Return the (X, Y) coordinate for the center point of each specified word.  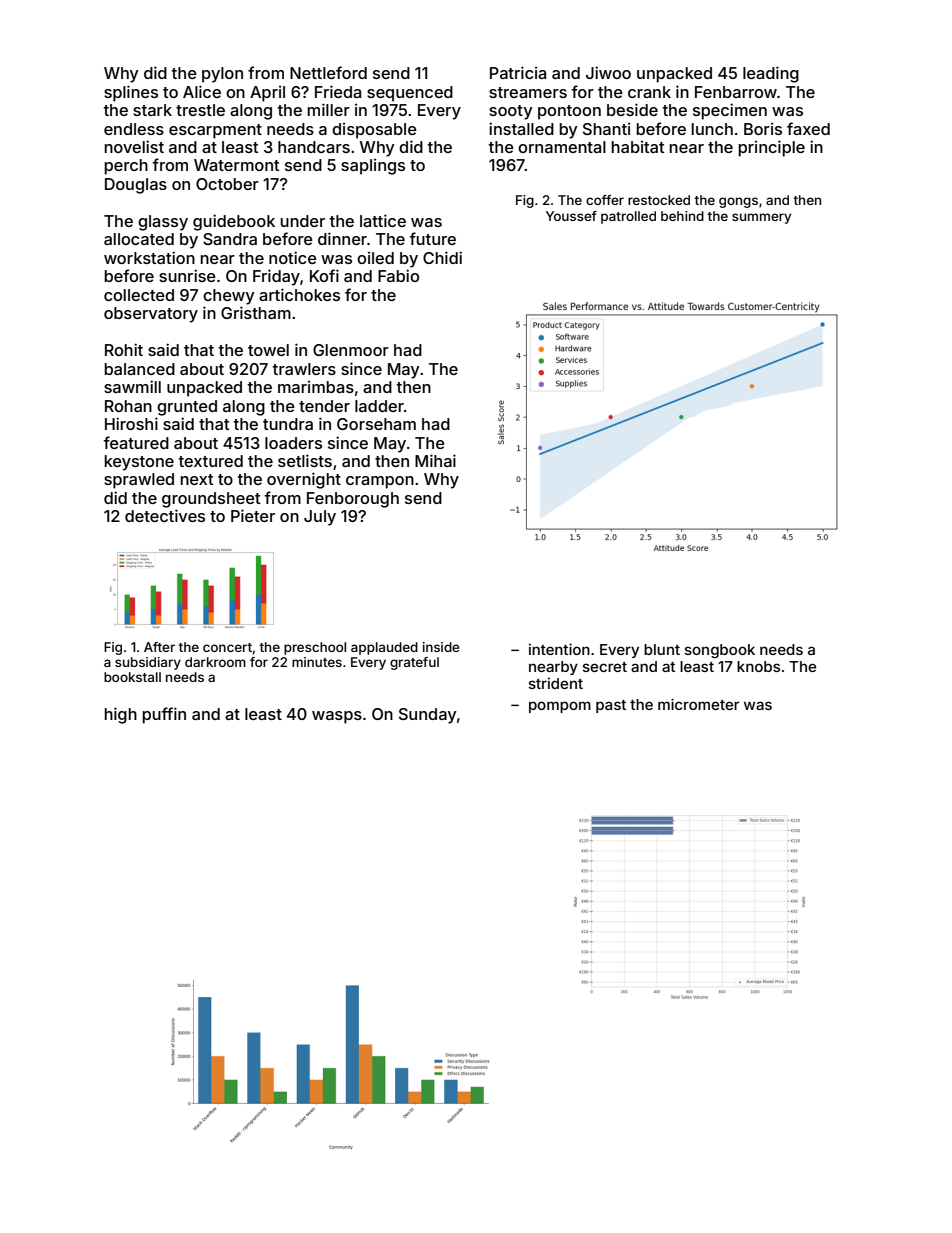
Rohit (124, 349)
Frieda (338, 91)
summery (761, 218)
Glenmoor (351, 350)
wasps (337, 717)
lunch (712, 129)
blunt (662, 649)
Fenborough (353, 500)
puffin (164, 715)
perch (126, 167)
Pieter (253, 515)
